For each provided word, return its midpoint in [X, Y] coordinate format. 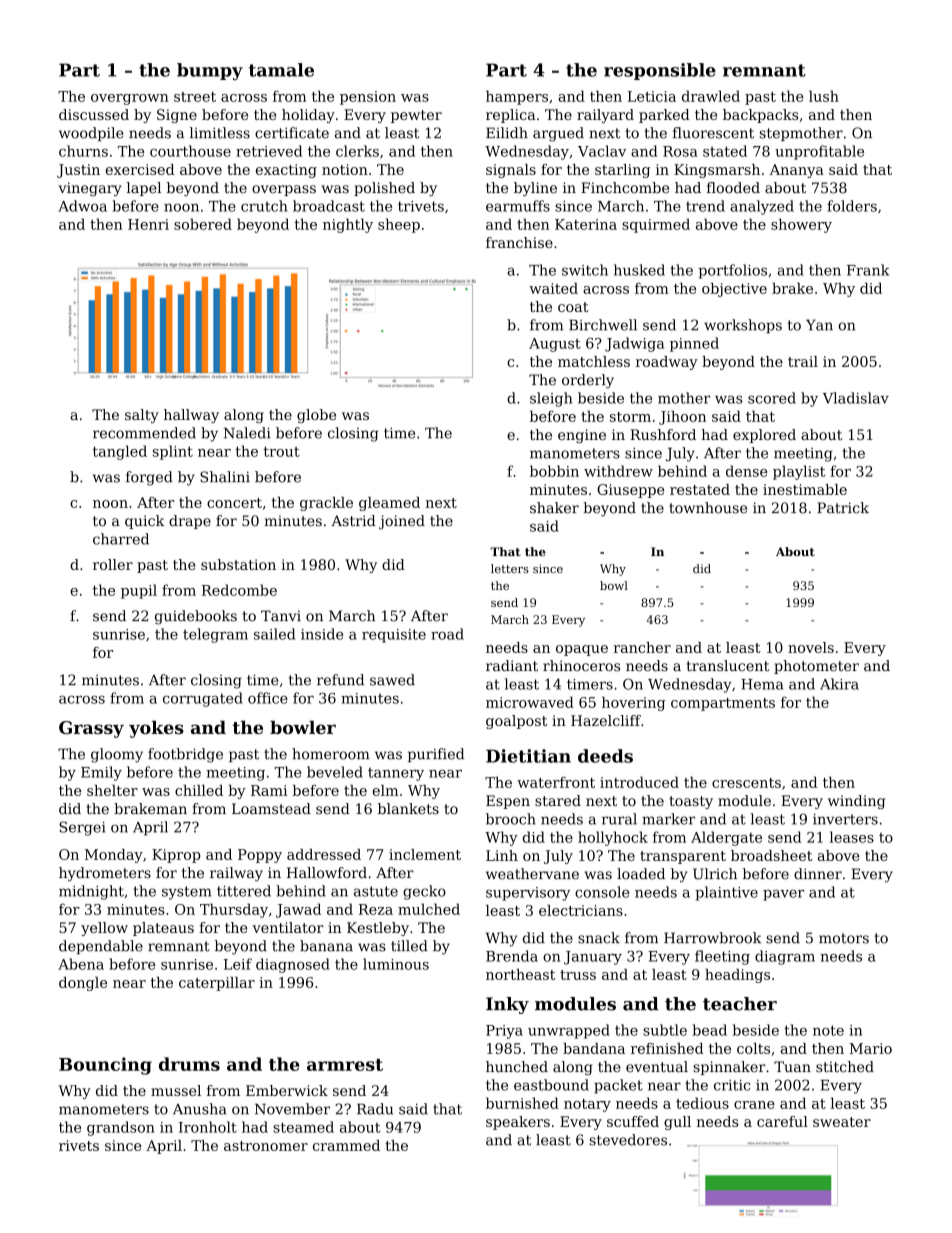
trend [705, 206]
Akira [839, 684]
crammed [346, 1145]
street [195, 97]
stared [558, 800]
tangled [120, 452]
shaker [554, 508]
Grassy [91, 729]
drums [189, 1064]
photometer [816, 667]
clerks [357, 151]
